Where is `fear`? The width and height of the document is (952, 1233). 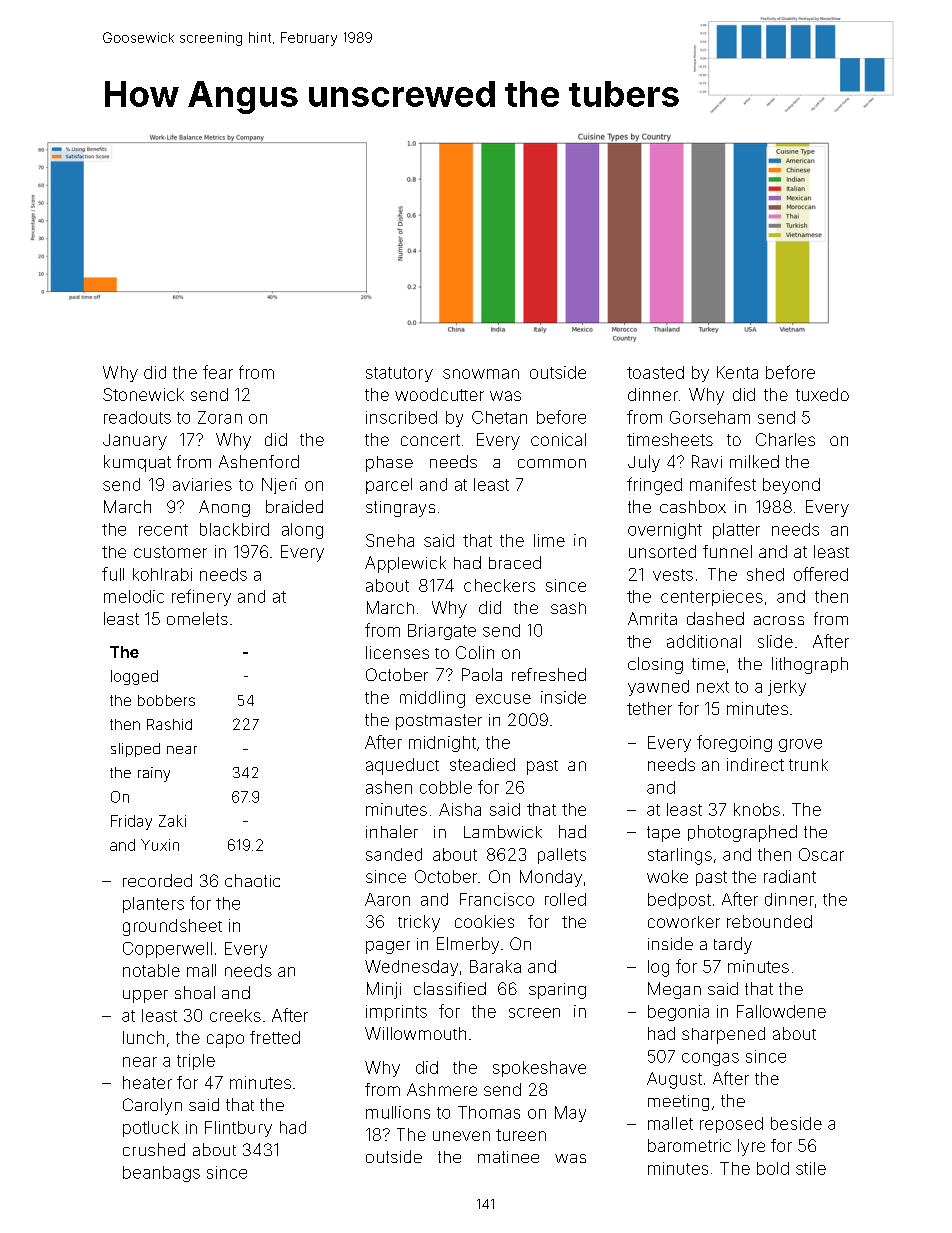
fear is located at coordinates (218, 372).
